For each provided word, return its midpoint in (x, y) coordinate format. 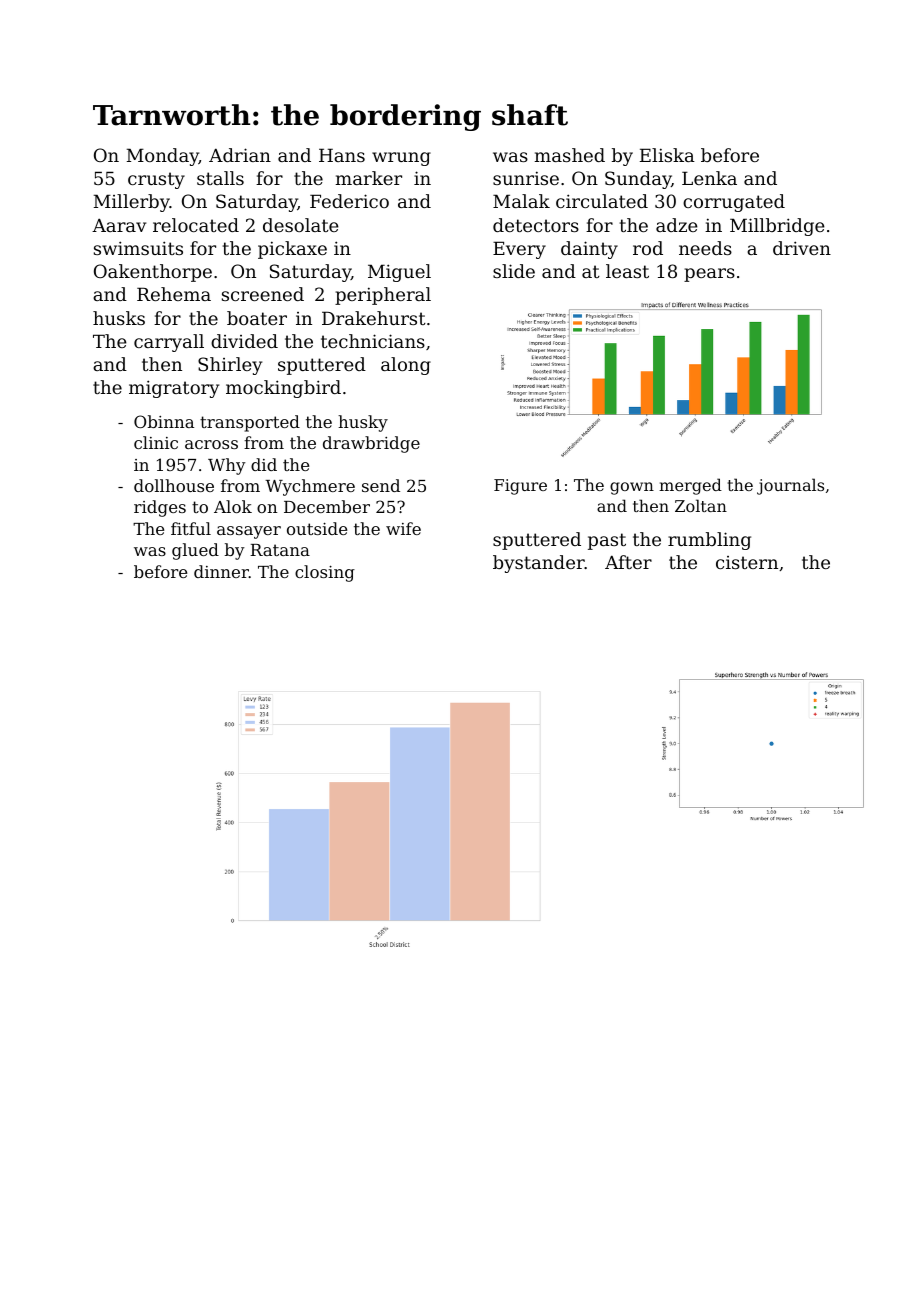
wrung (401, 159)
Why (227, 466)
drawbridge (371, 444)
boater (257, 318)
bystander (539, 564)
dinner (221, 571)
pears (709, 275)
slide (514, 271)
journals (790, 486)
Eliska (667, 155)
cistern (747, 562)
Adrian (240, 155)
